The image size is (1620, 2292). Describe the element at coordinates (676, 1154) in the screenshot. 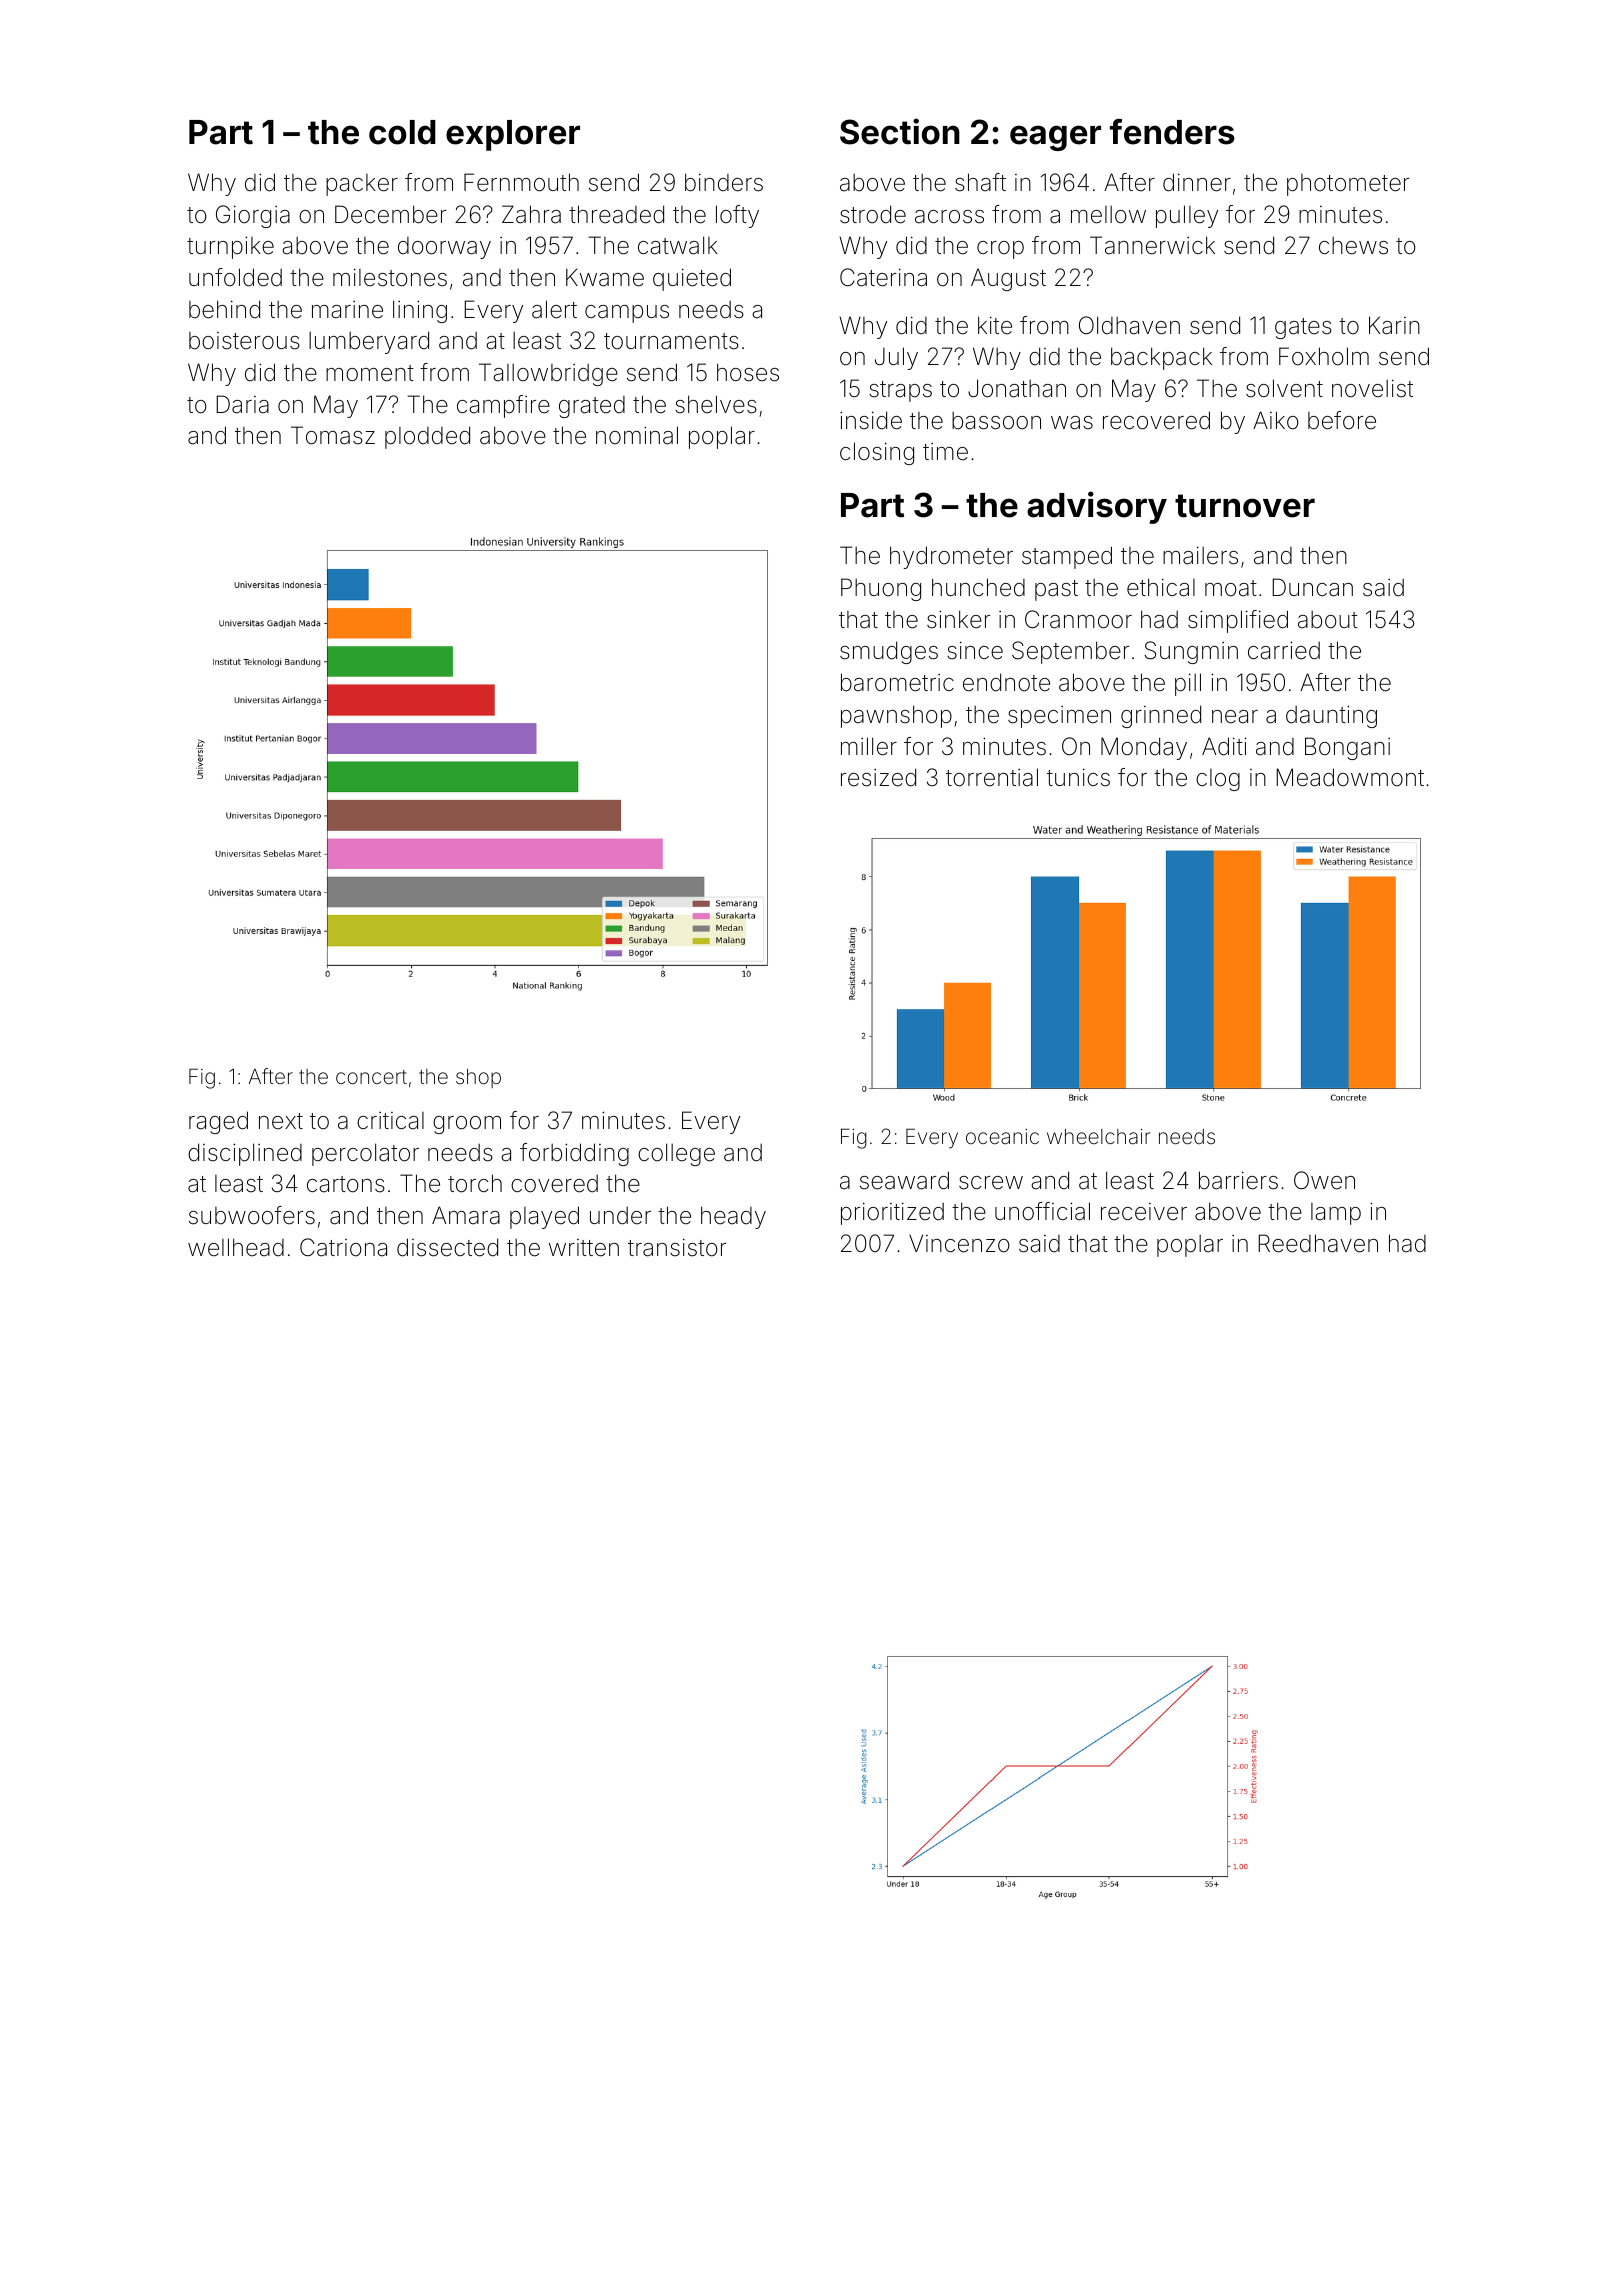

I see `college` at that location.
